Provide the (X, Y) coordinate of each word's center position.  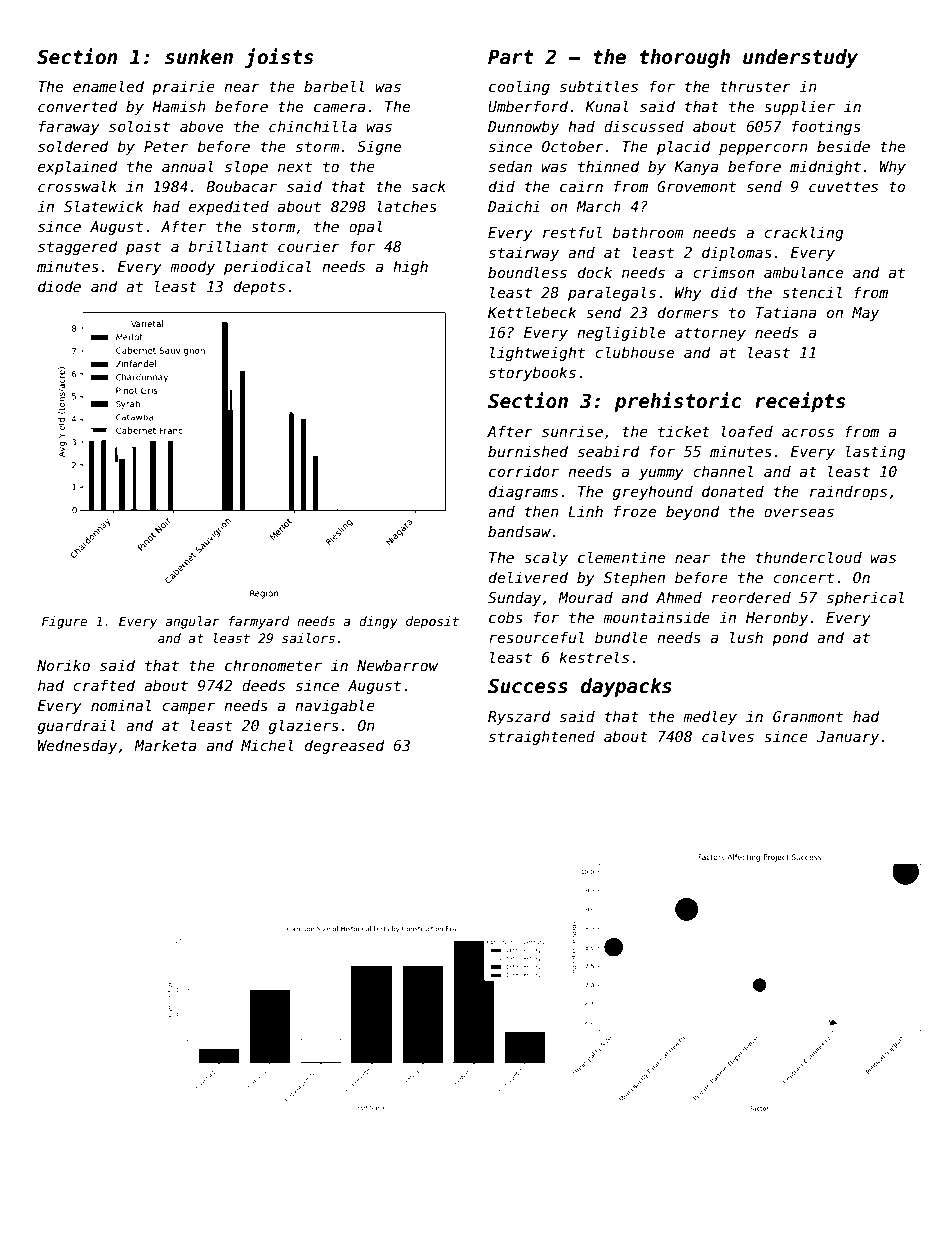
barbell (334, 86)
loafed (747, 431)
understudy (800, 58)
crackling (803, 233)
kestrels (594, 657)
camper (188, 708)
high (410, 267)
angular (192, 622)
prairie (183, 87)
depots (259, 287)
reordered (751, 597)
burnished (528, 451)
